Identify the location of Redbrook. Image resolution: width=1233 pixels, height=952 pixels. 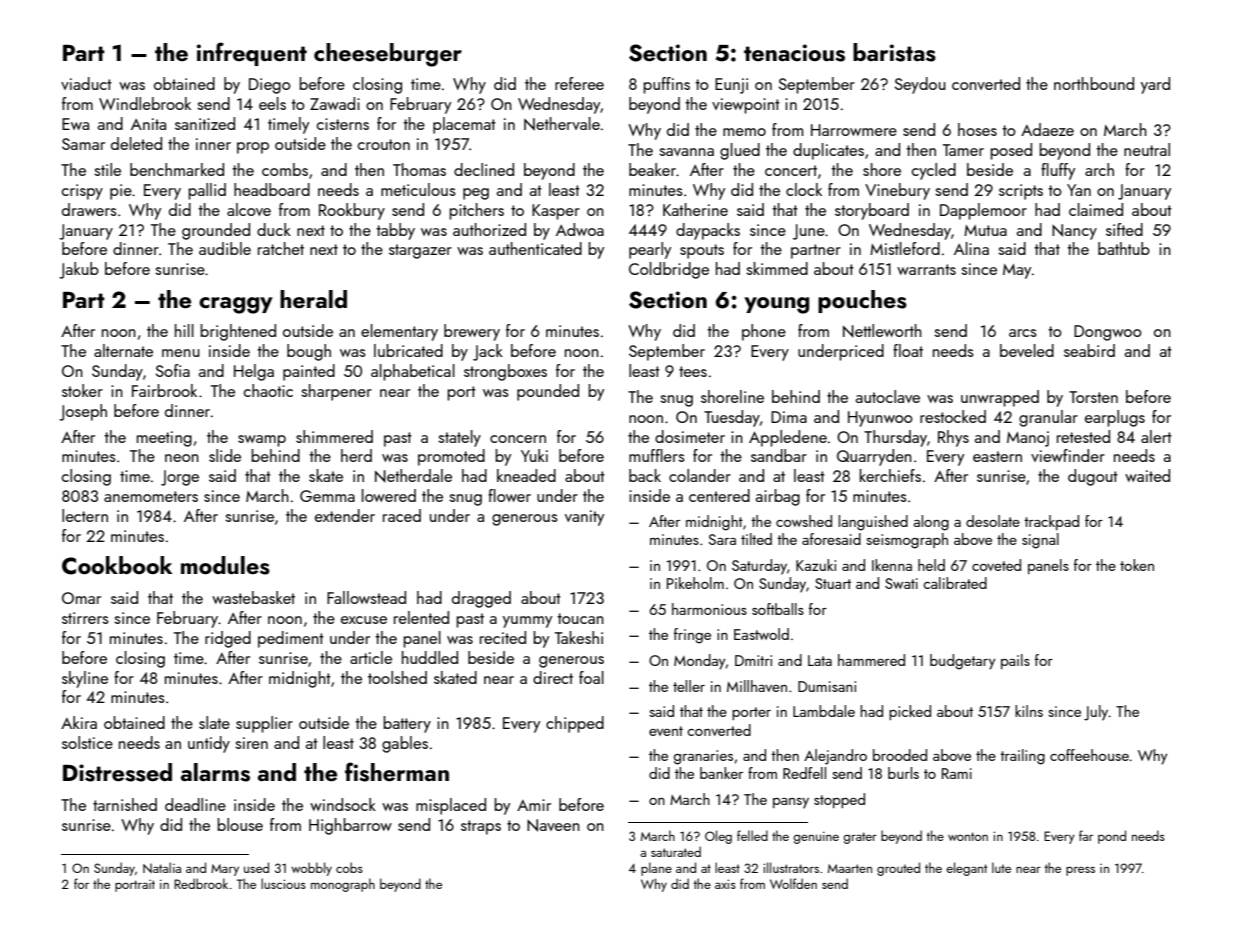
(201, 883).
